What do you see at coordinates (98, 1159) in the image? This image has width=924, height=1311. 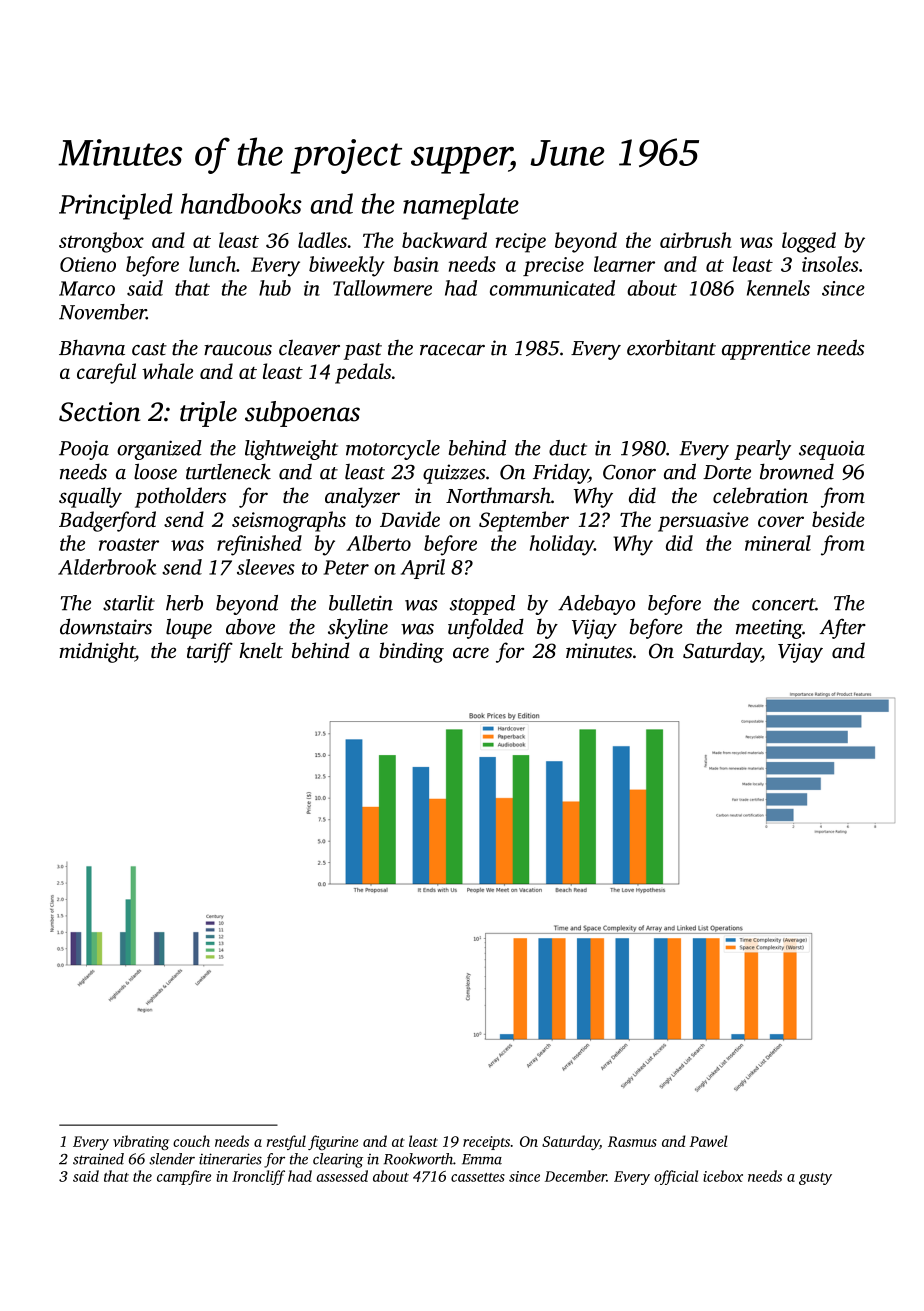 I see `strained` at bounding box center [98, 1159].
